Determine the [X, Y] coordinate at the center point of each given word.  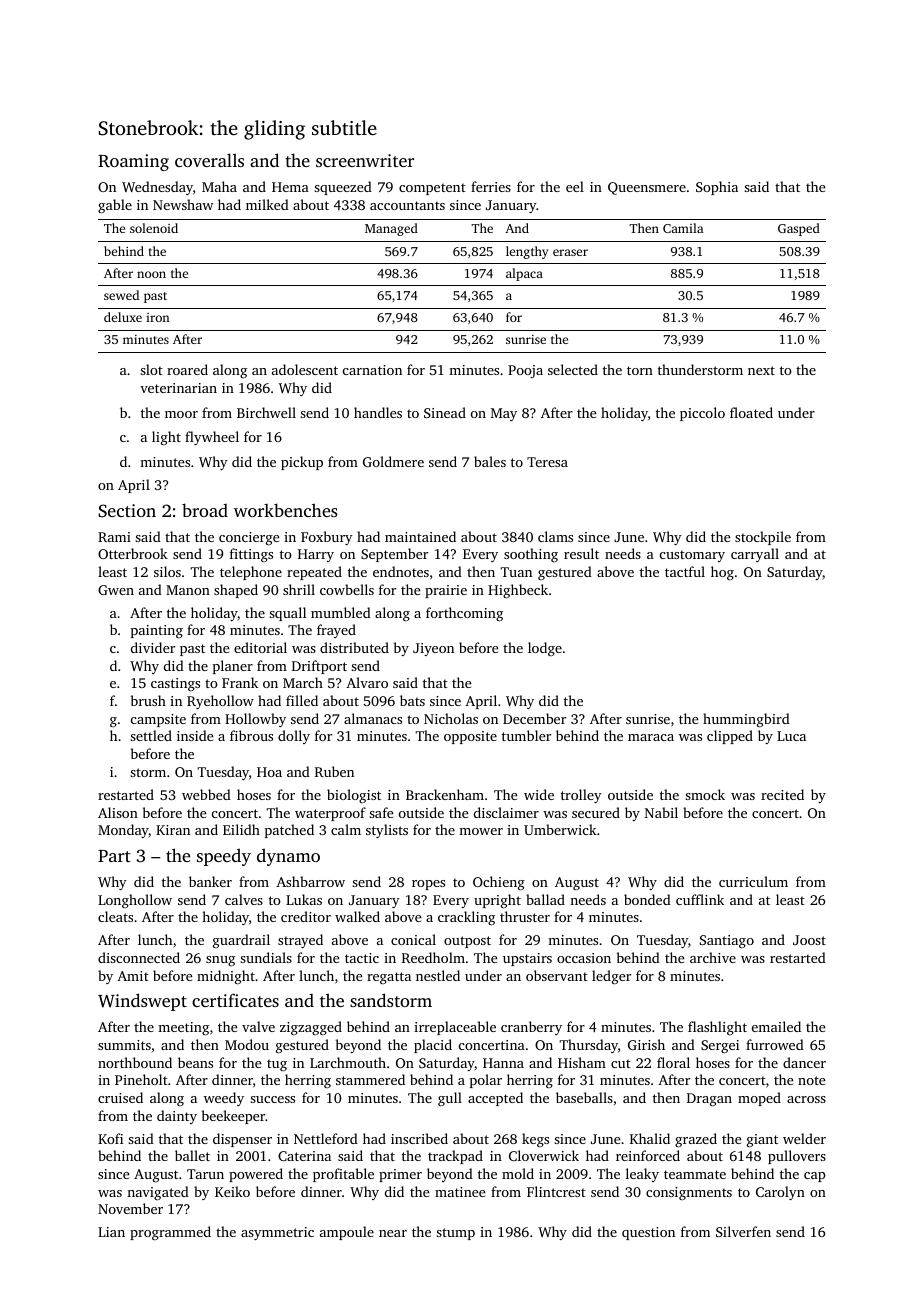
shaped [236, 591]
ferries [491, 186]
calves [244, 899]
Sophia [717, 188]
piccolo [702, 414]
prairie [446, 591]
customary [692, 556]
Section [127, 510]
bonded [647, 899]
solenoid [154, 228]
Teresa [547, 462]
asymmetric [277, 1233]
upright [497, 901]
